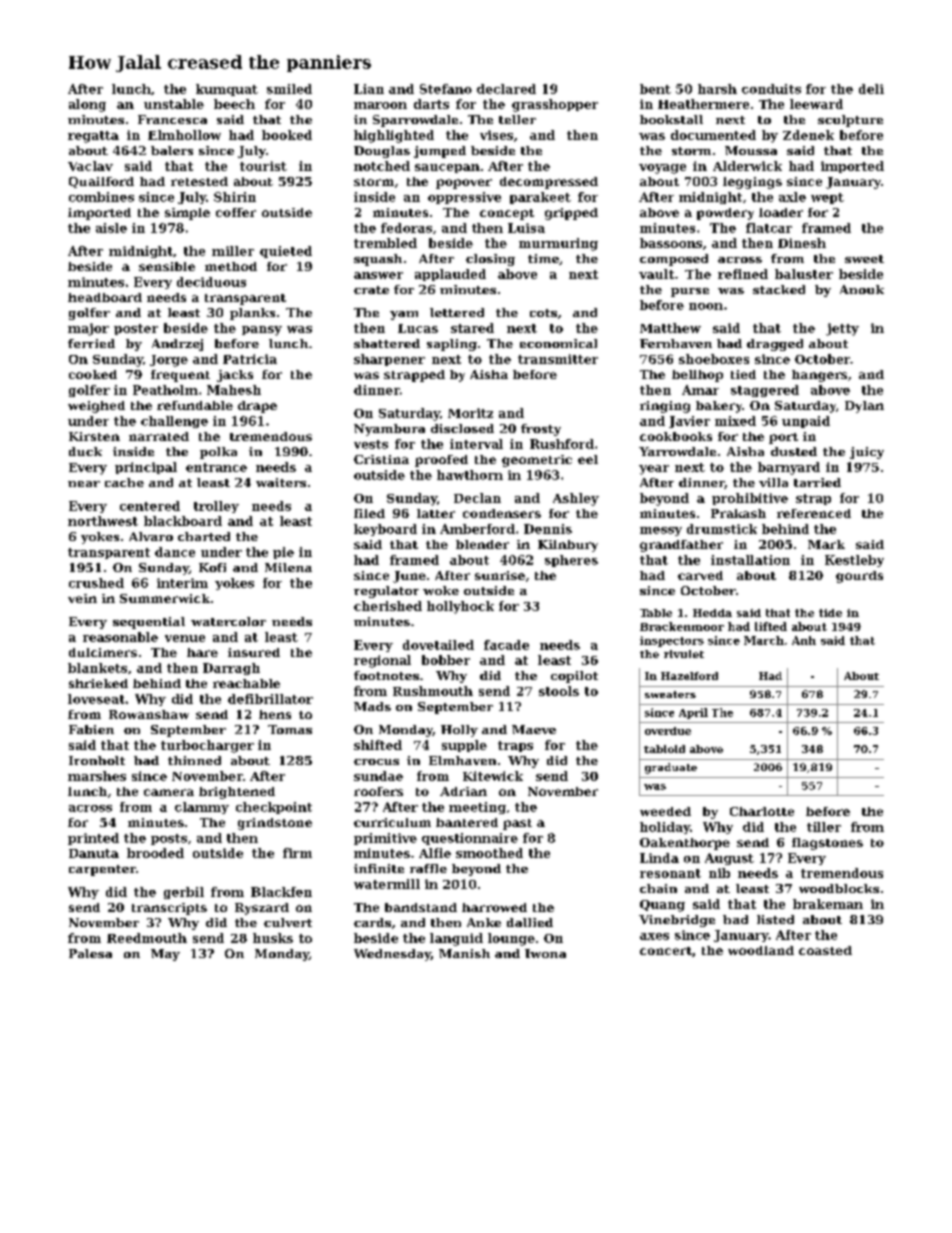 The image size is (952, 1233). I want to click on Stefano, so click(446, 89).
